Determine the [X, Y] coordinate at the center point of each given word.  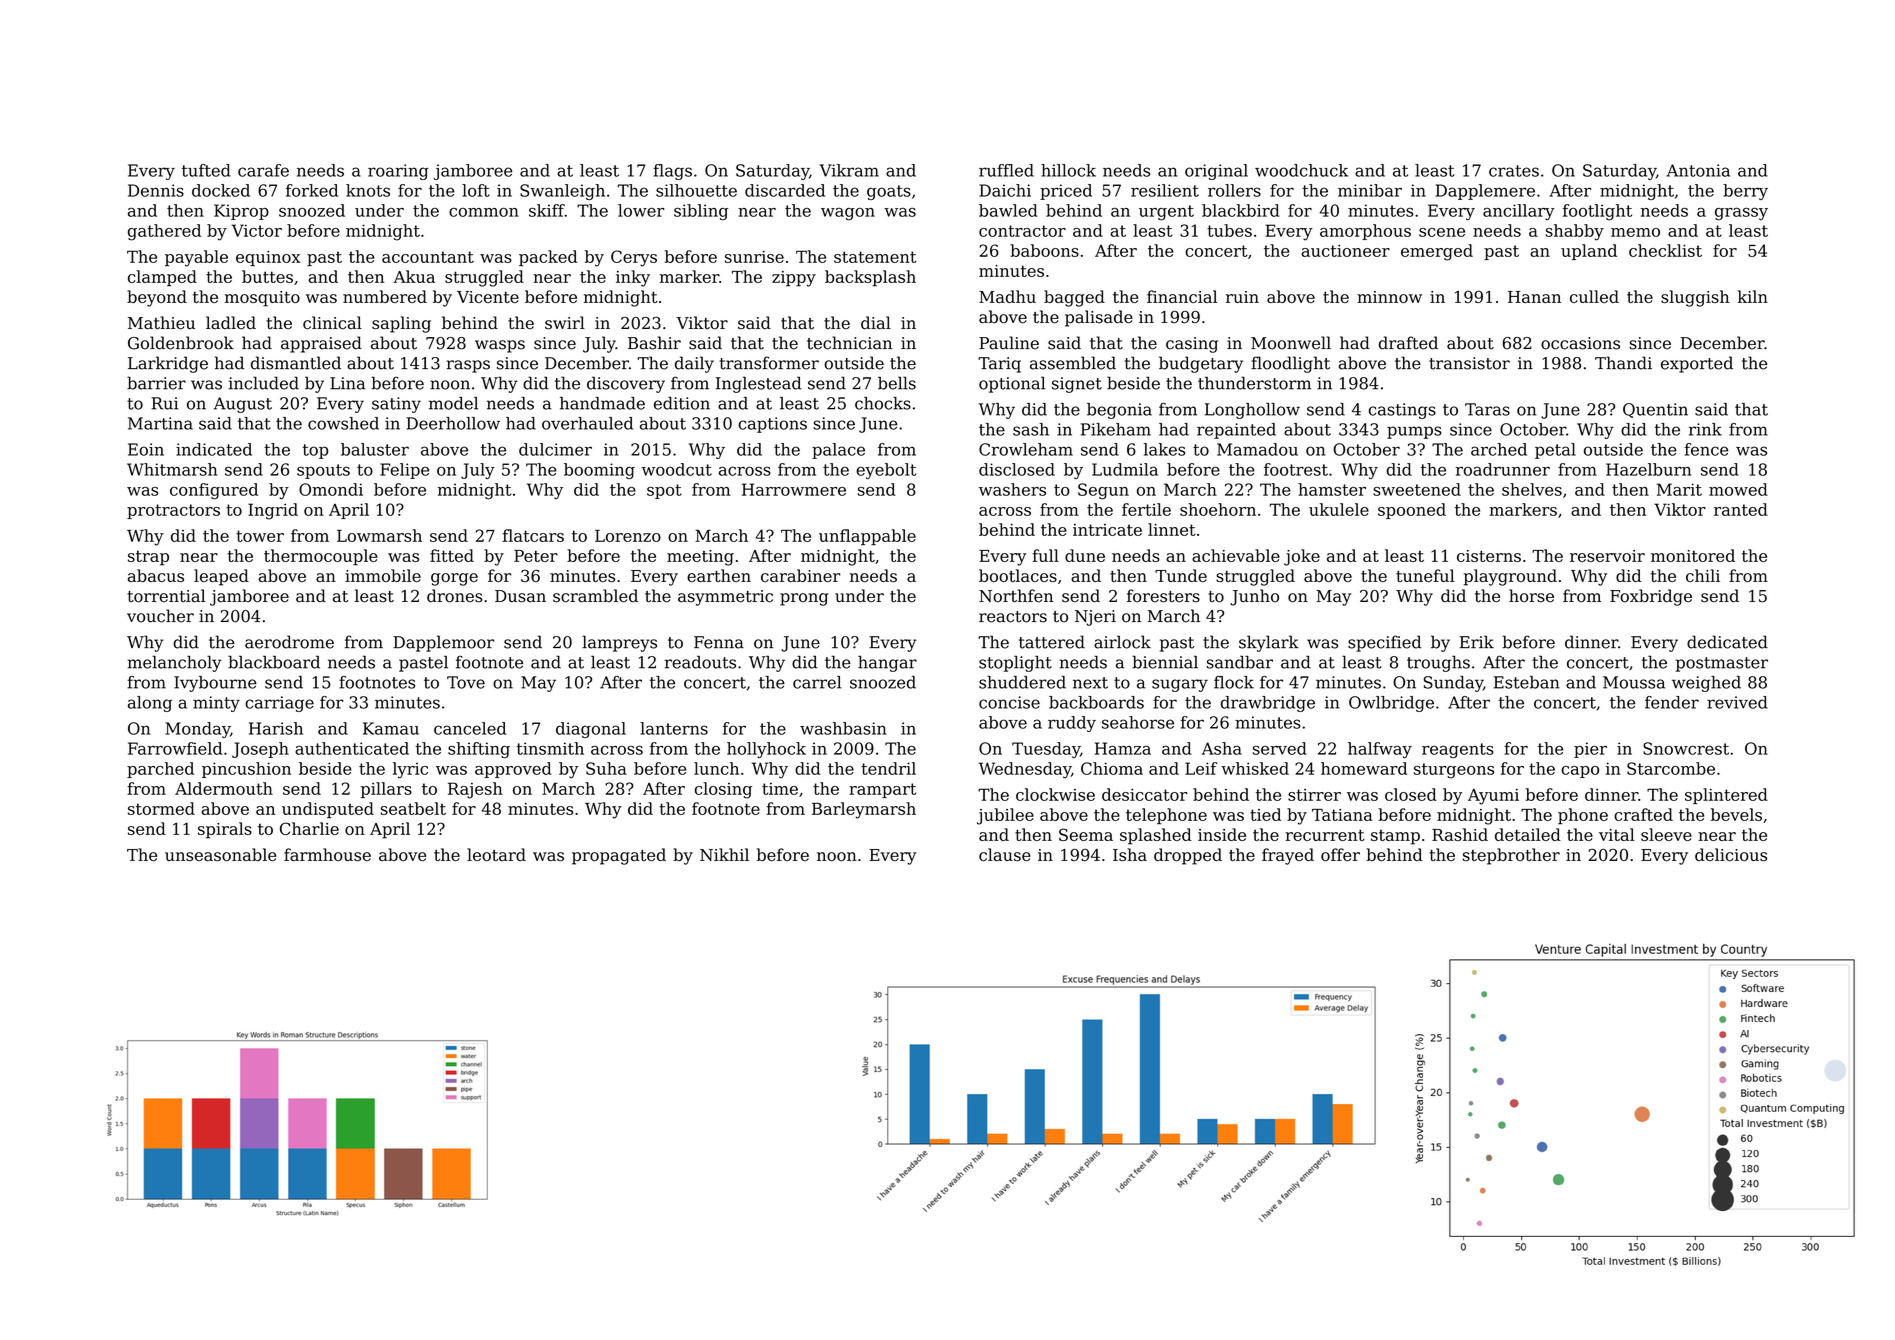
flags [672, 172]
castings [1402, 411]
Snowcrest [1686, 748]
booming [599, 471]
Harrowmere [794, 489]
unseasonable [220, 854]
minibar [1370, 190]
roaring [398, 172]
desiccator [1144, 794]
